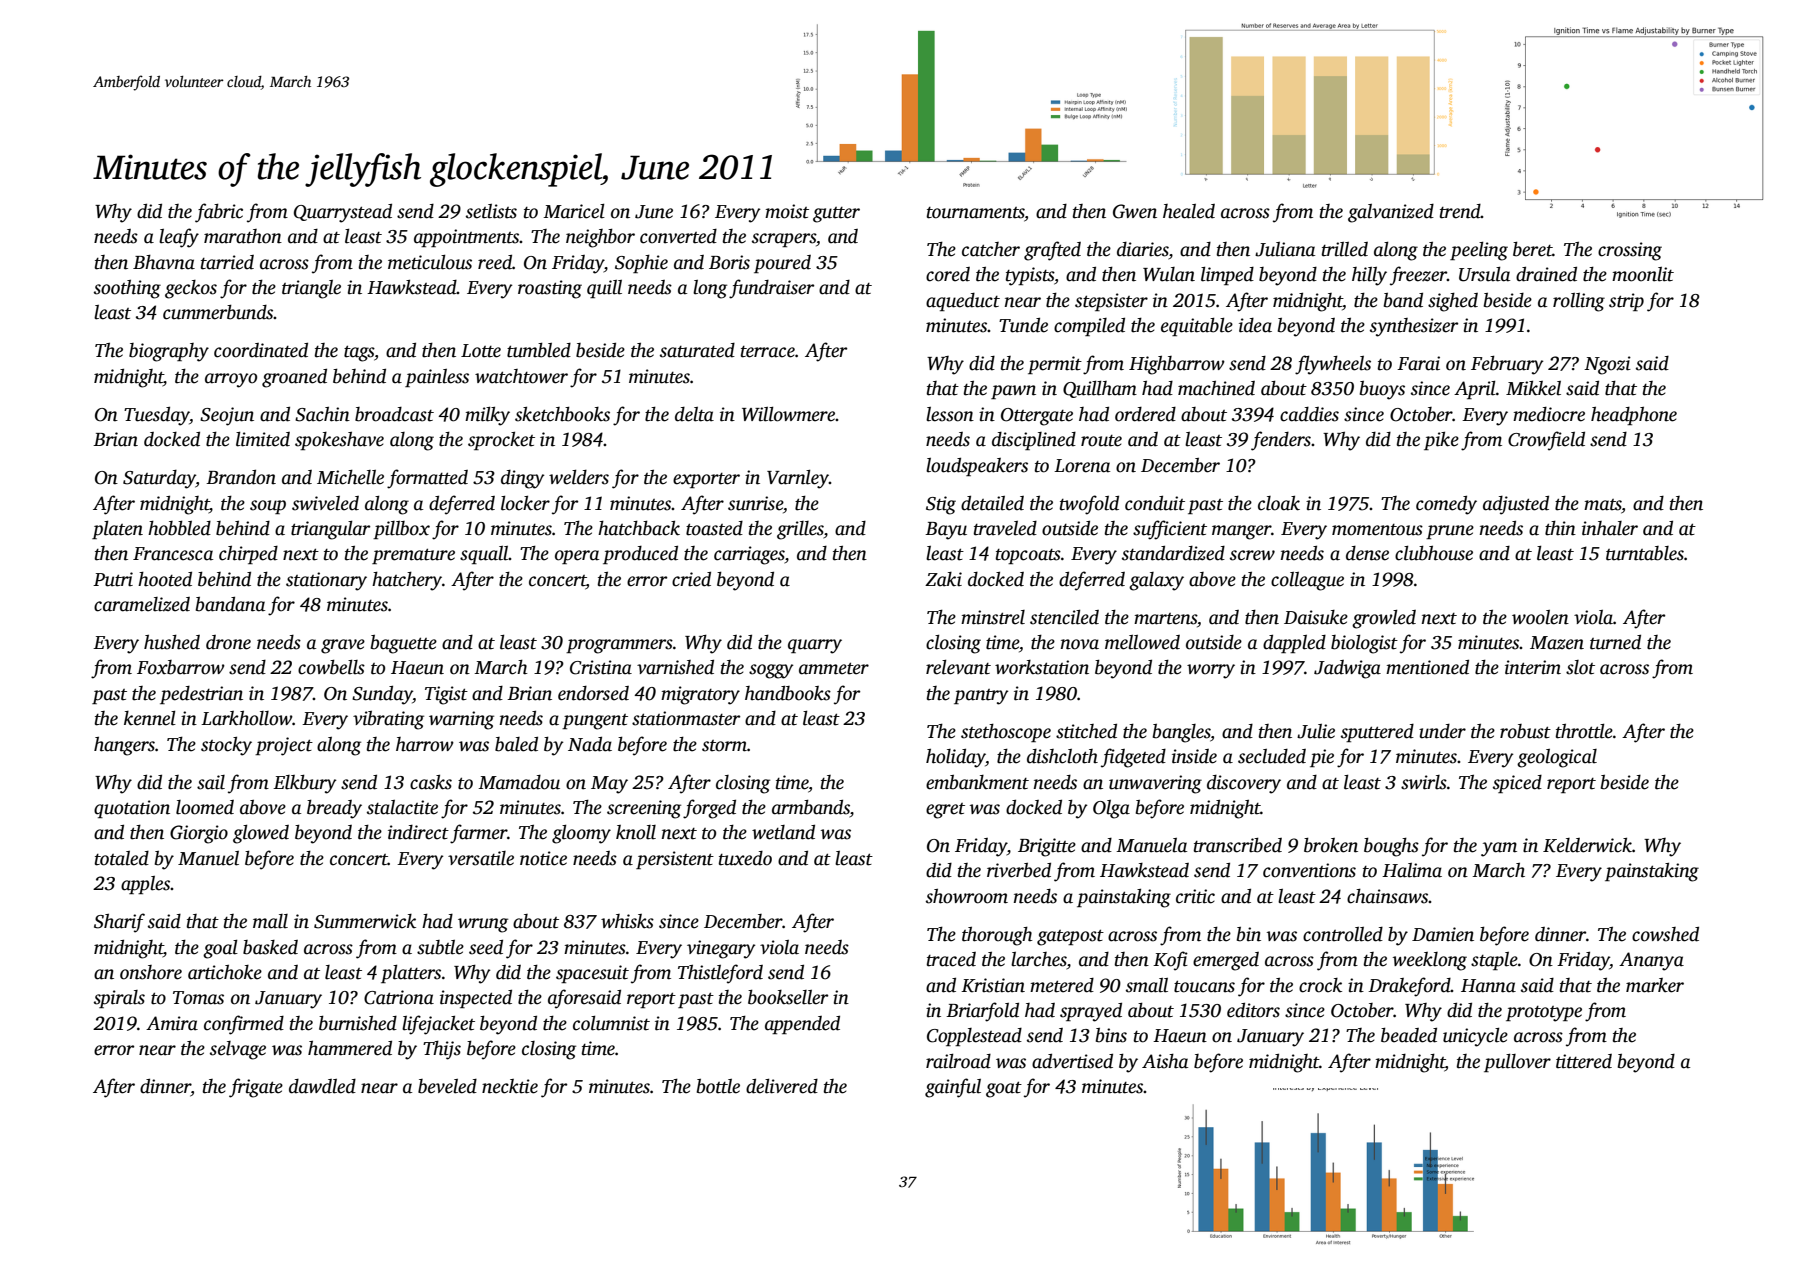 The height and width of the screenshot is (1271, 1798). I want to click on trend, so click(1460, 211).
